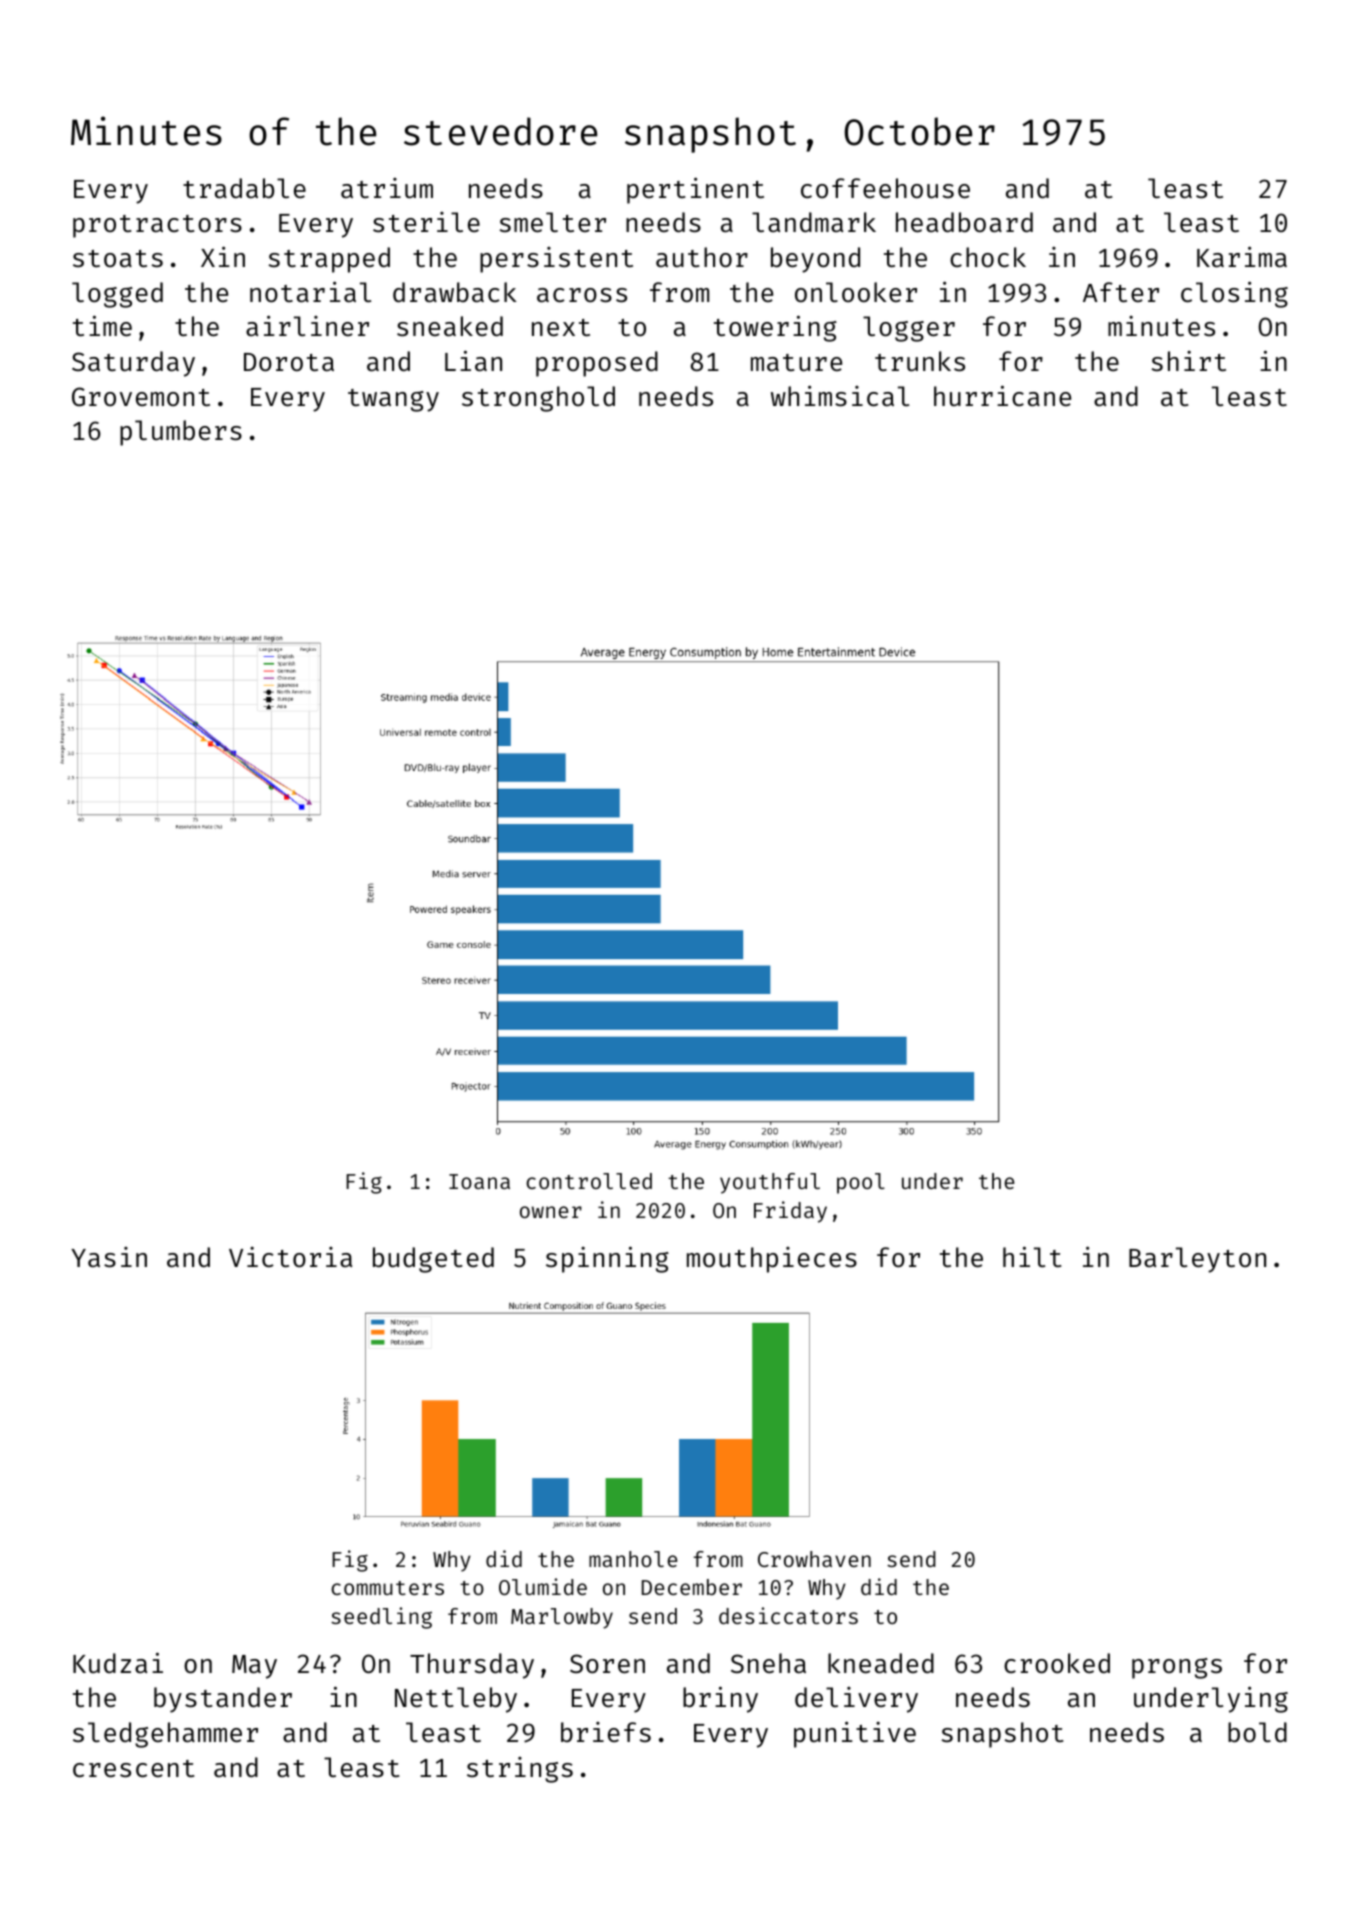 The image size is (1360, 1923). Describe the element at coordinates (289, 362) in the screenshot. I see `Dorota` at that location.
